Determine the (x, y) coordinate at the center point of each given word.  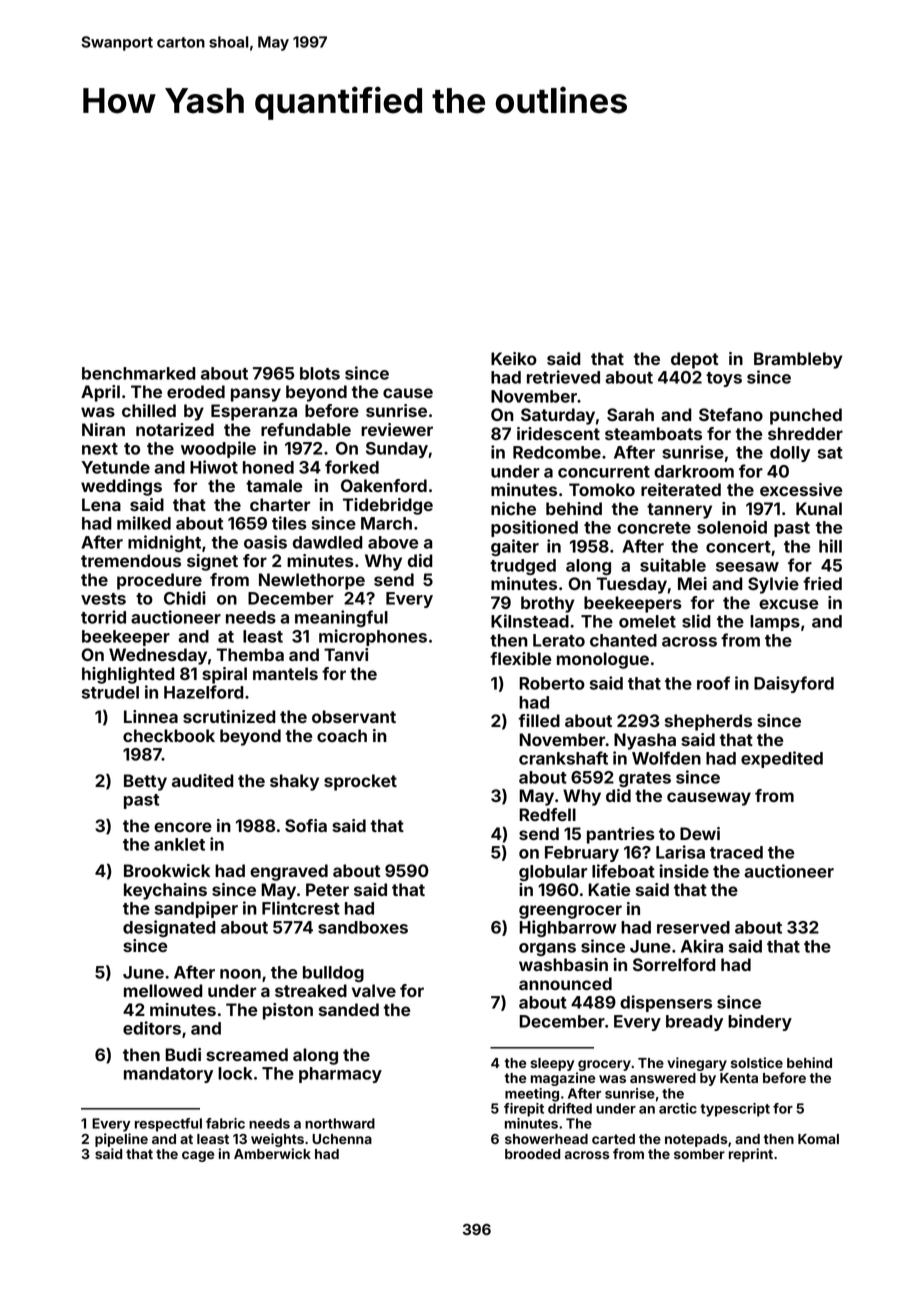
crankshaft (563, 758)
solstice (757, 1062)
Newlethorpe (312, 581)
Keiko (514, 358)
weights (277, 1140)
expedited (782, 759)
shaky (294, 782)
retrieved (563, 377)
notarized (175, 429)
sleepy (552, 1064)
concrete (654, 528)
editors (152, 1028)
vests (103, 599)
